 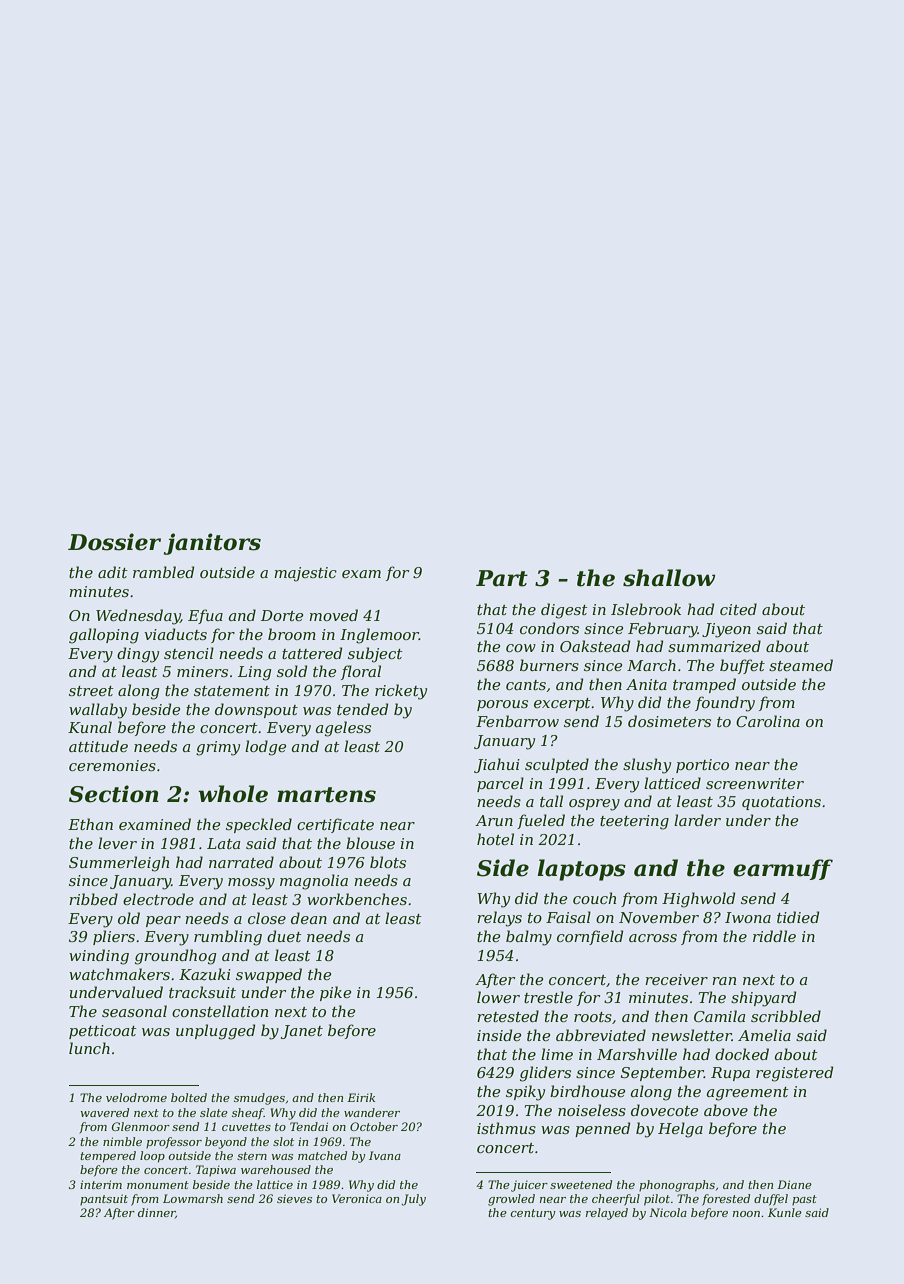 What do you see at coordinates (326, 795) in the screenshot?
I see `martens` at bounding box center [326, 795].
